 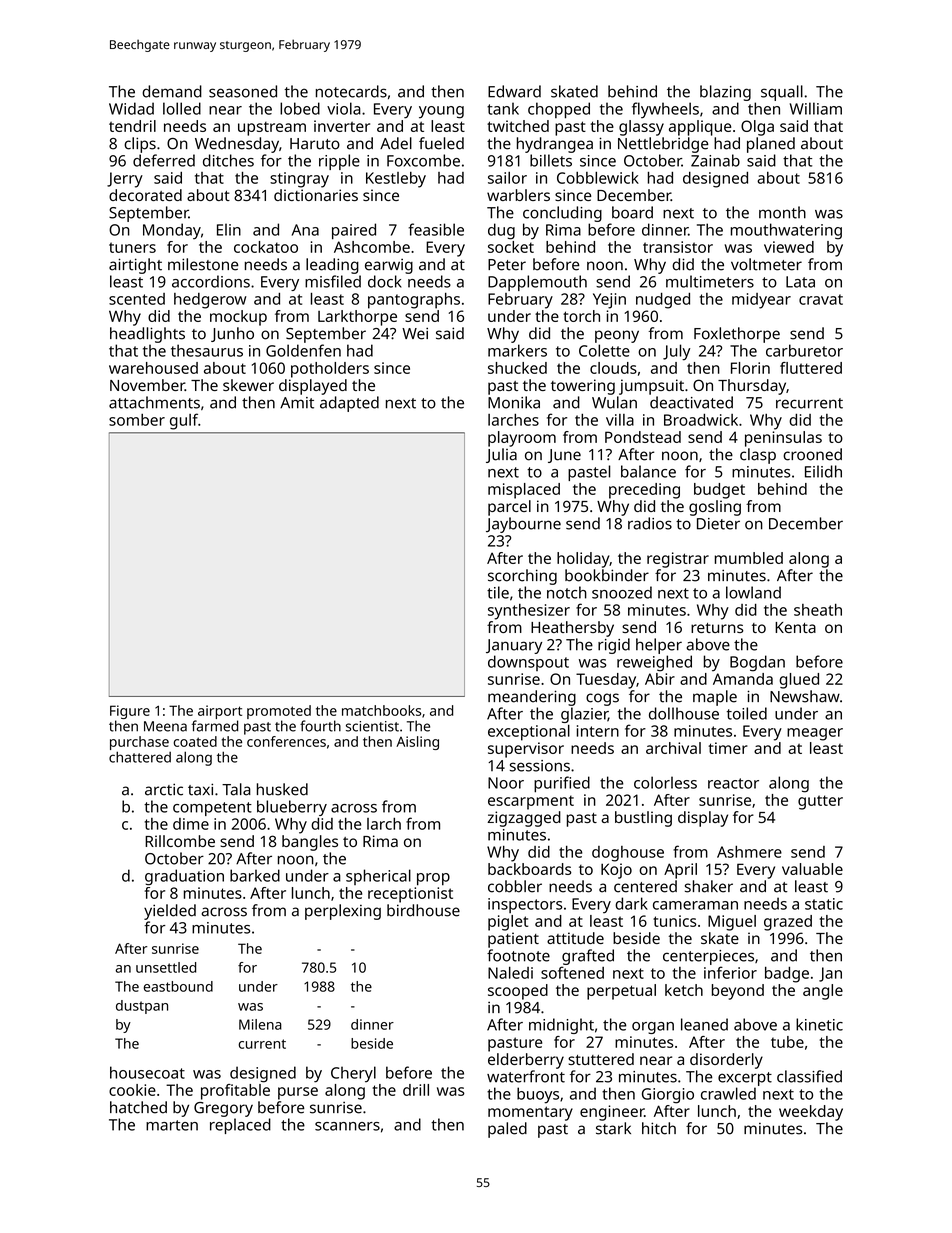 I want to click on matchbooks, so click(x=381, y=710).
